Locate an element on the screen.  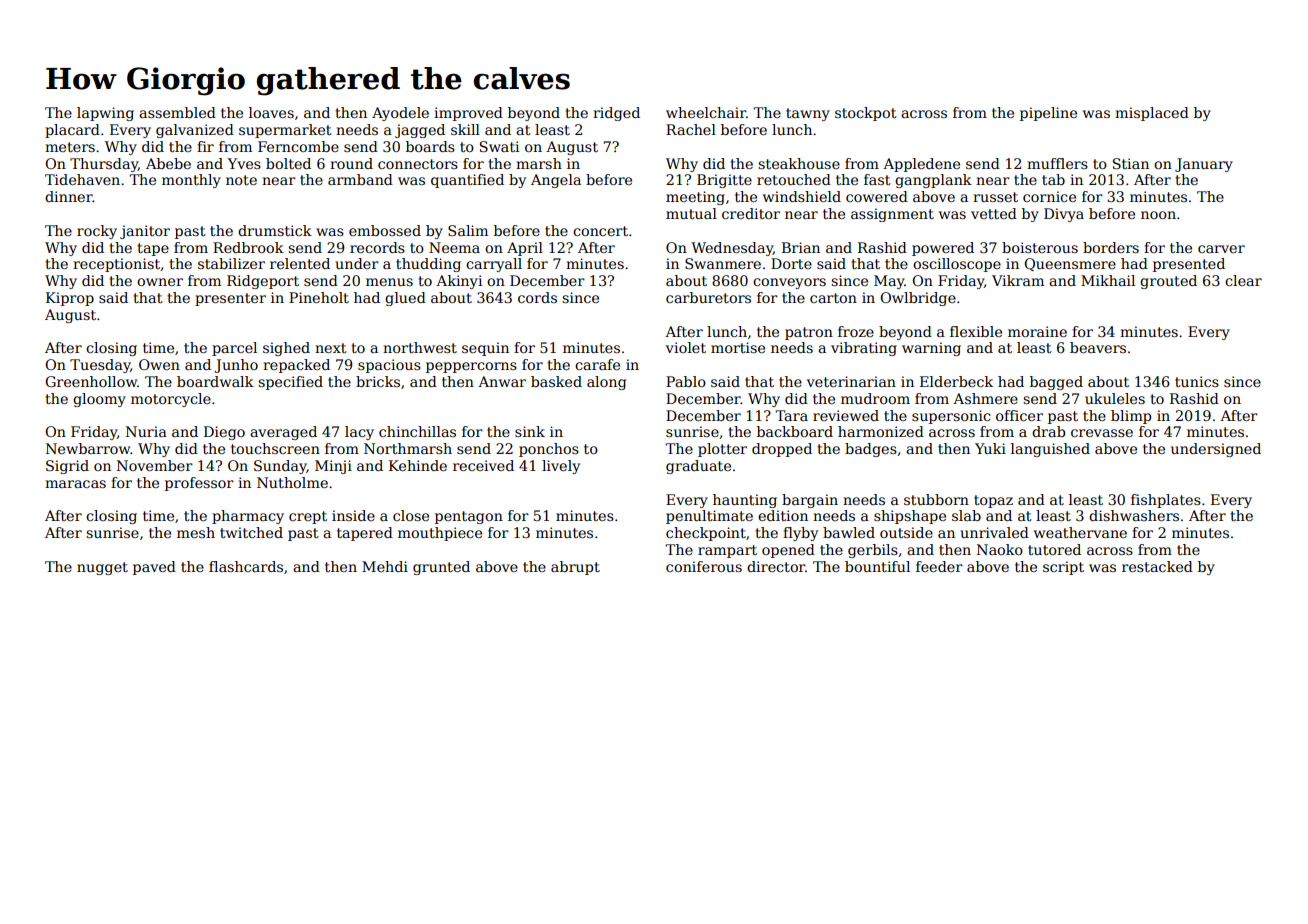
Pineholt is located at coordinates (319, 297).
